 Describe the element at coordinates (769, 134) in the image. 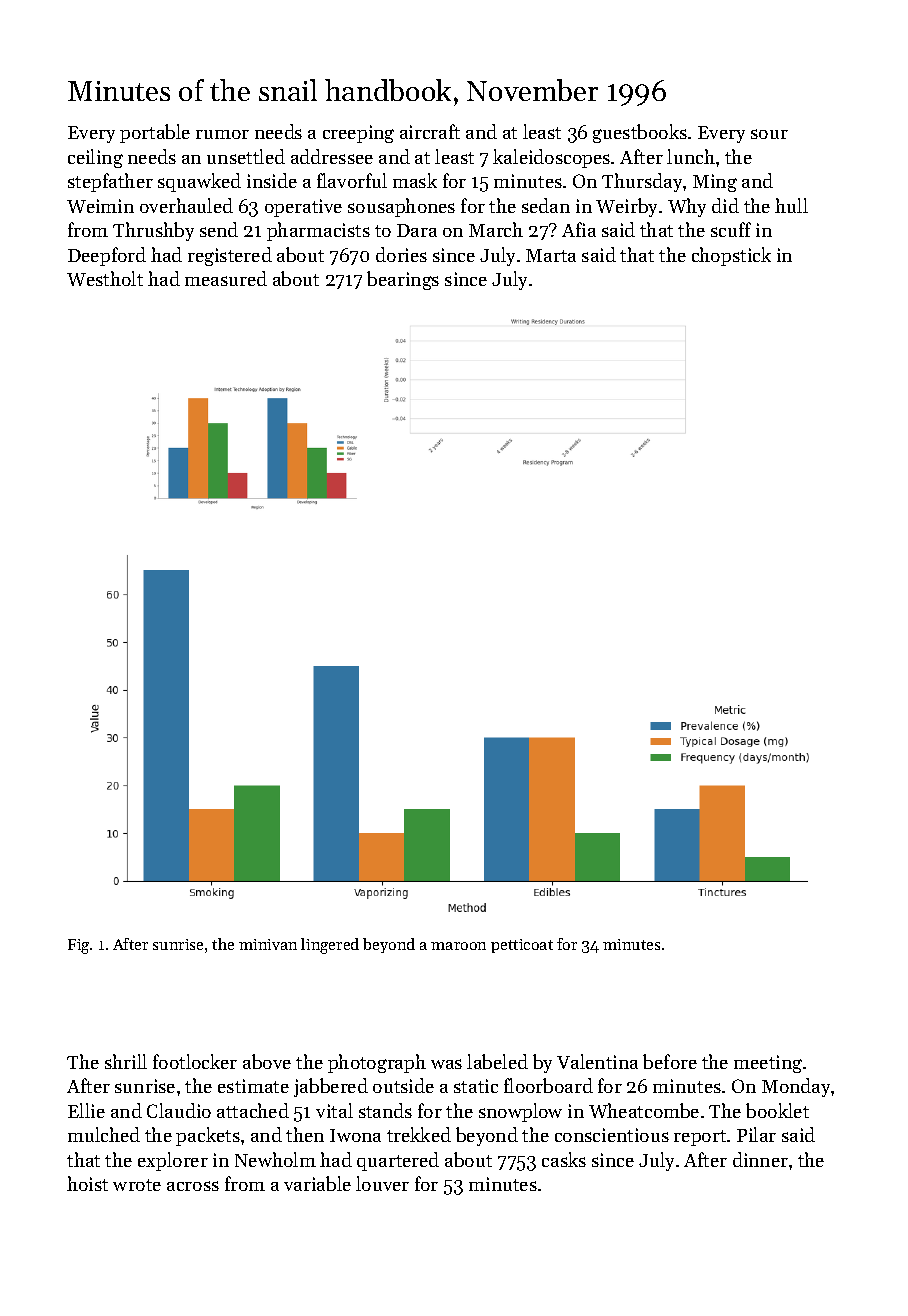

I see `sour` at that location.
